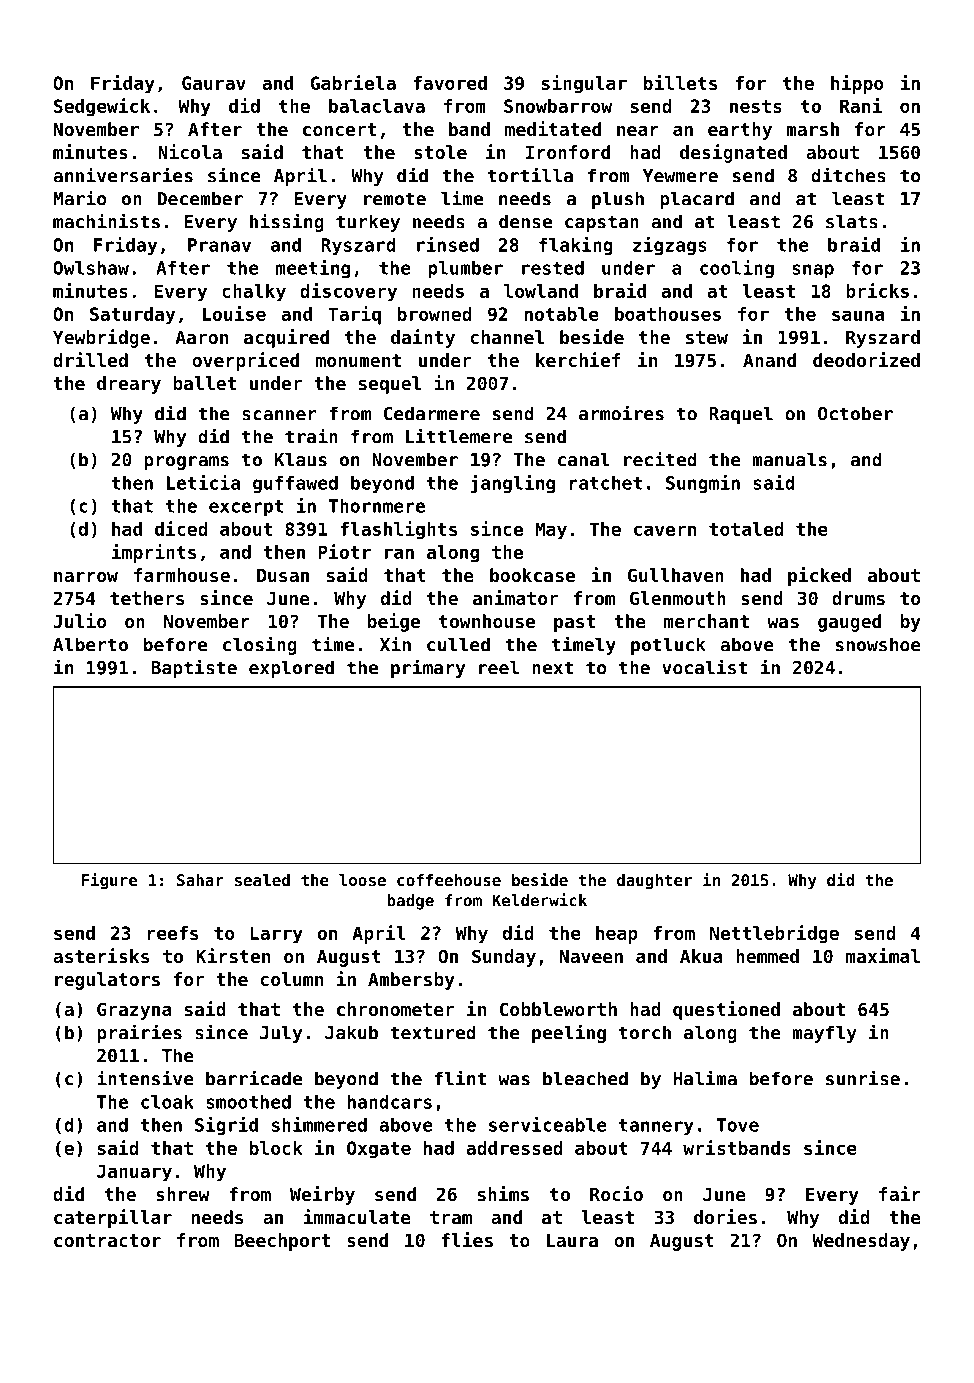 The image size is (974, 1383). Describe the element at coordinates (462, 198) in the screenshot. I see `lime` at that location.
